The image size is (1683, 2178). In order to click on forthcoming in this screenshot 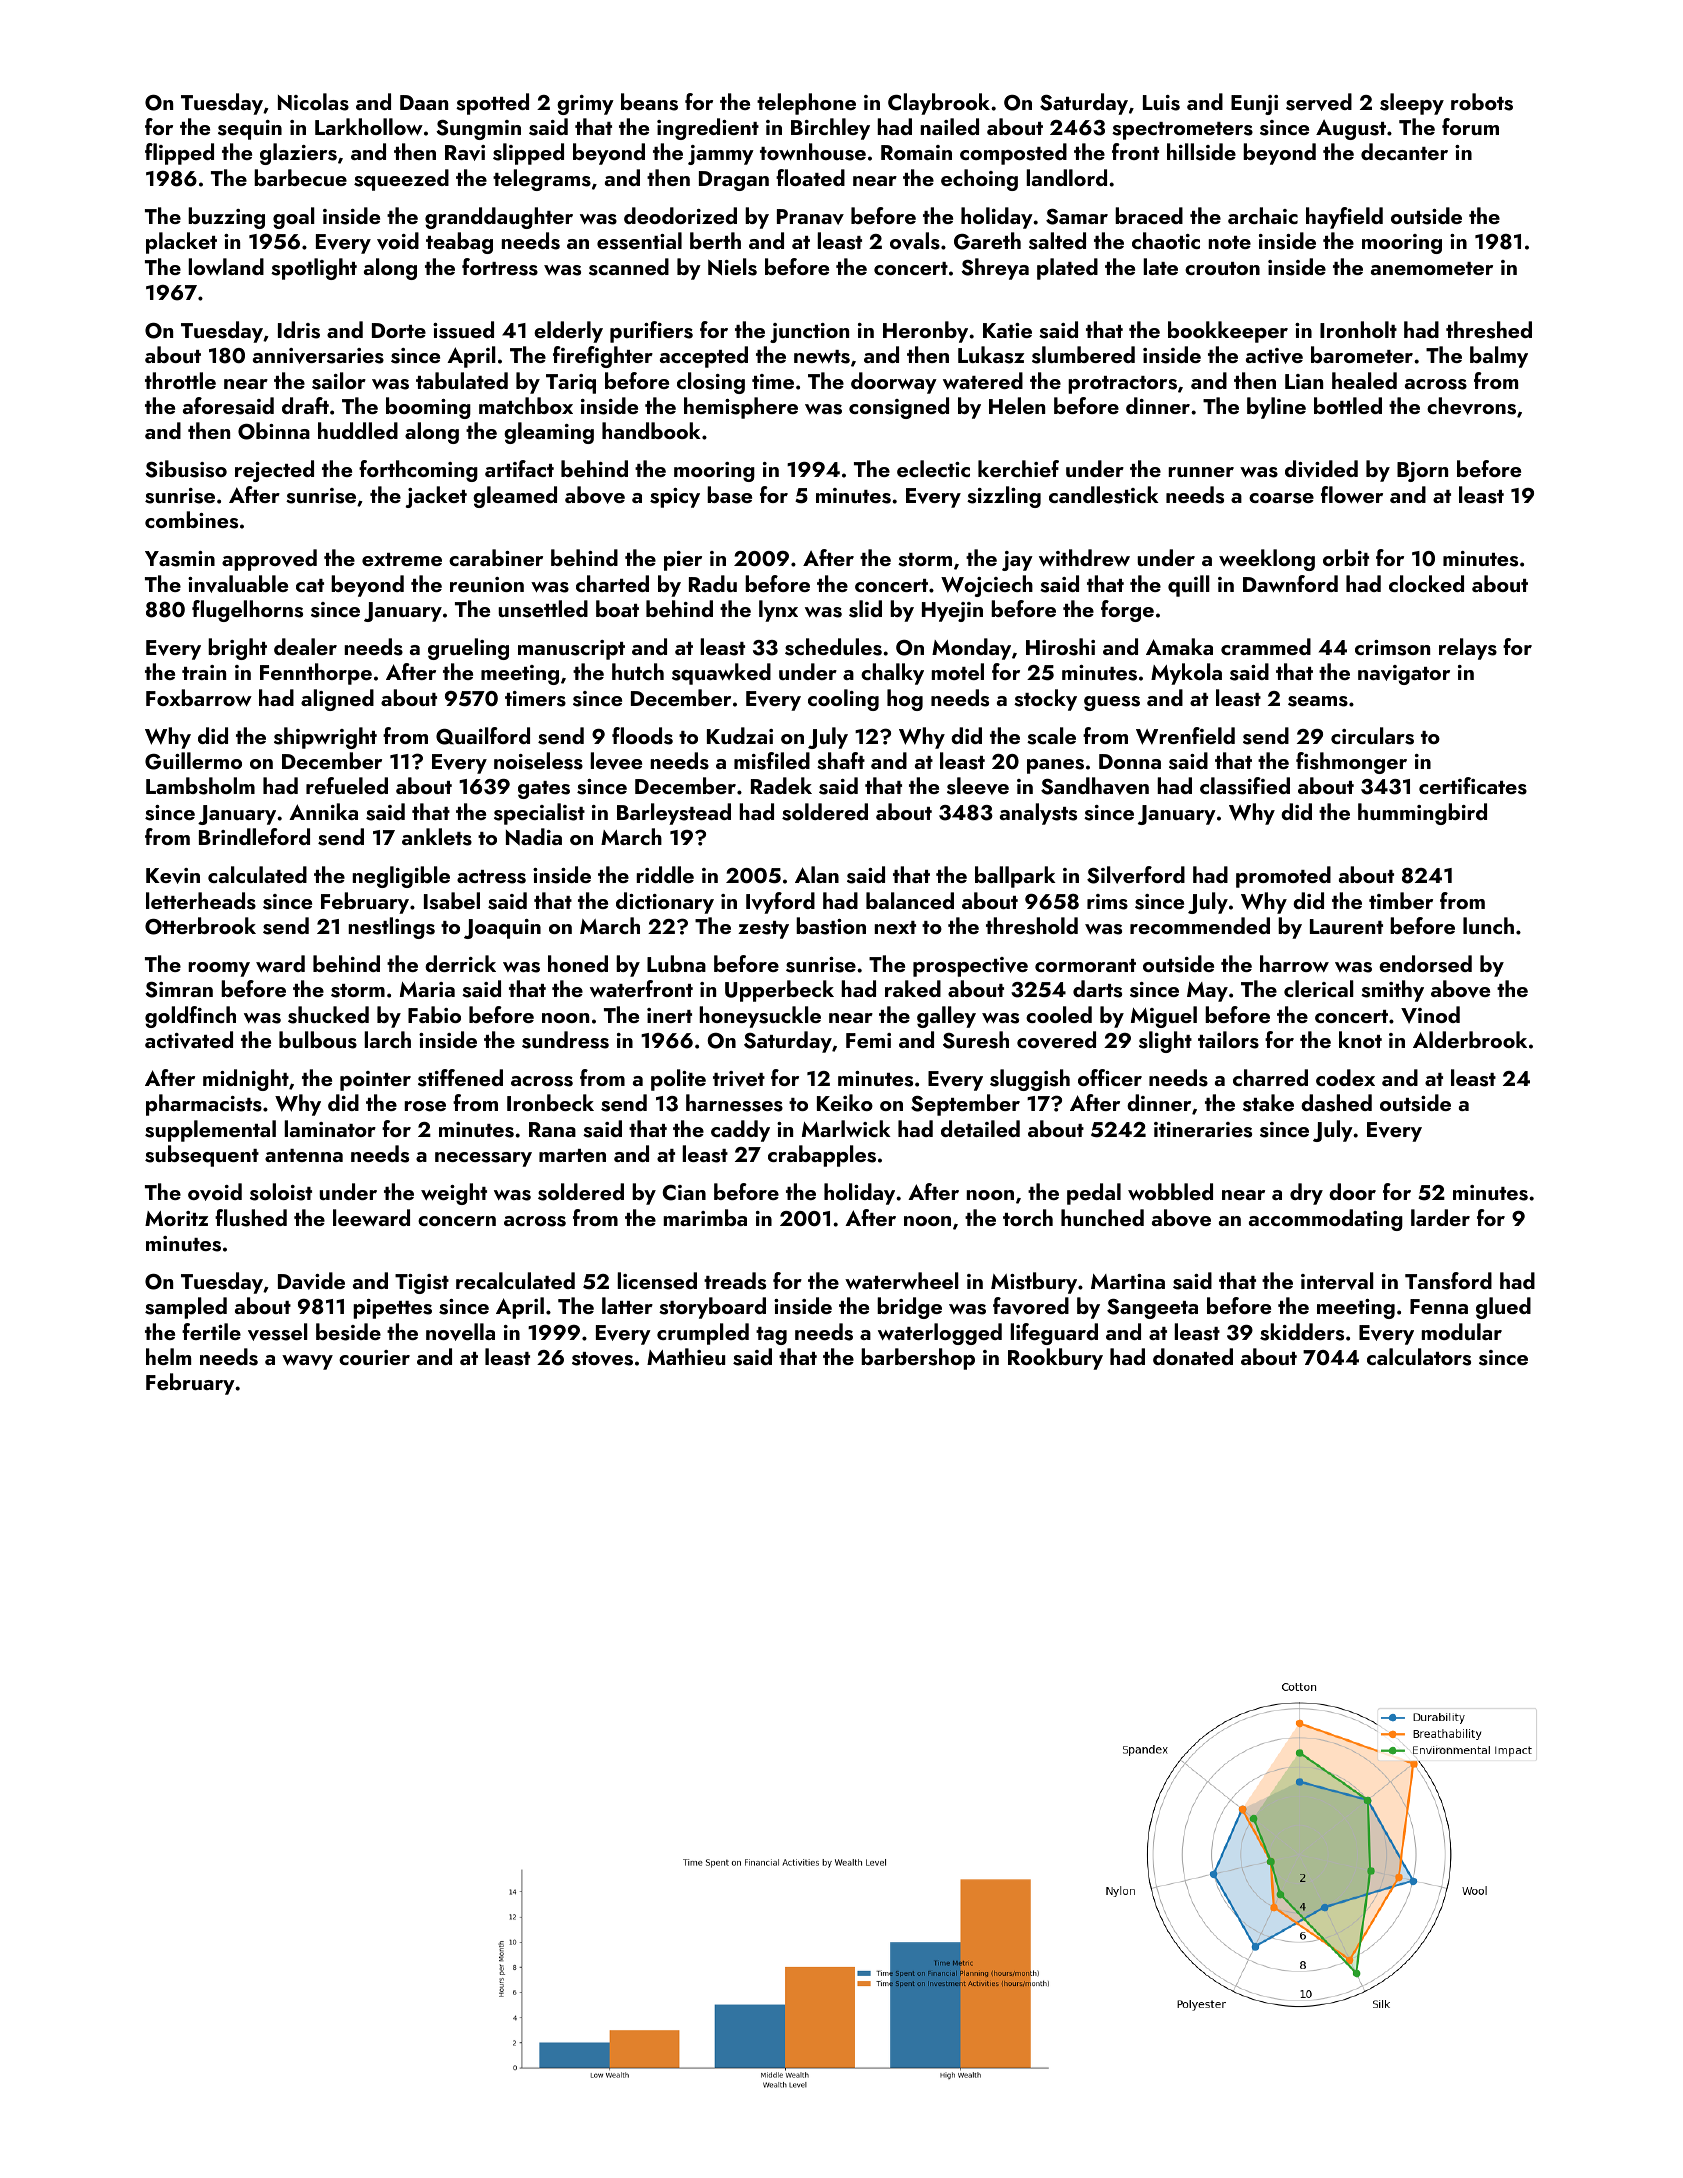, I will do `click(418, 471)`.
